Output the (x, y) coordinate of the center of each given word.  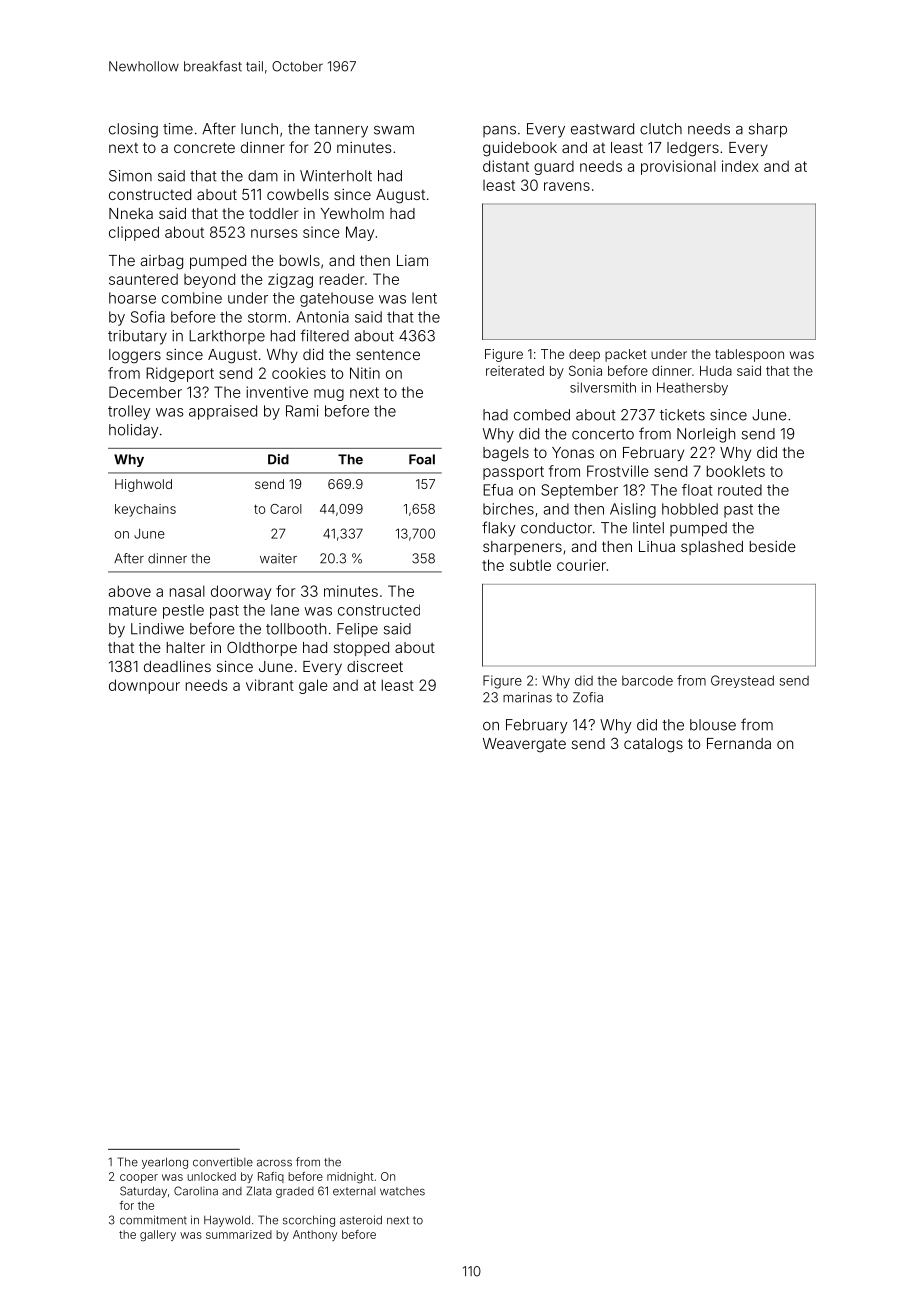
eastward (602, 129)
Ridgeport (180, 374)
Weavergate (524, 745)
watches (402, 1191)
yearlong (165, 1163)
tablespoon (749, 355)
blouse (713, 725)
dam (263, 176)
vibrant (270, 685)
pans (499, 131)
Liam (412, 260)
